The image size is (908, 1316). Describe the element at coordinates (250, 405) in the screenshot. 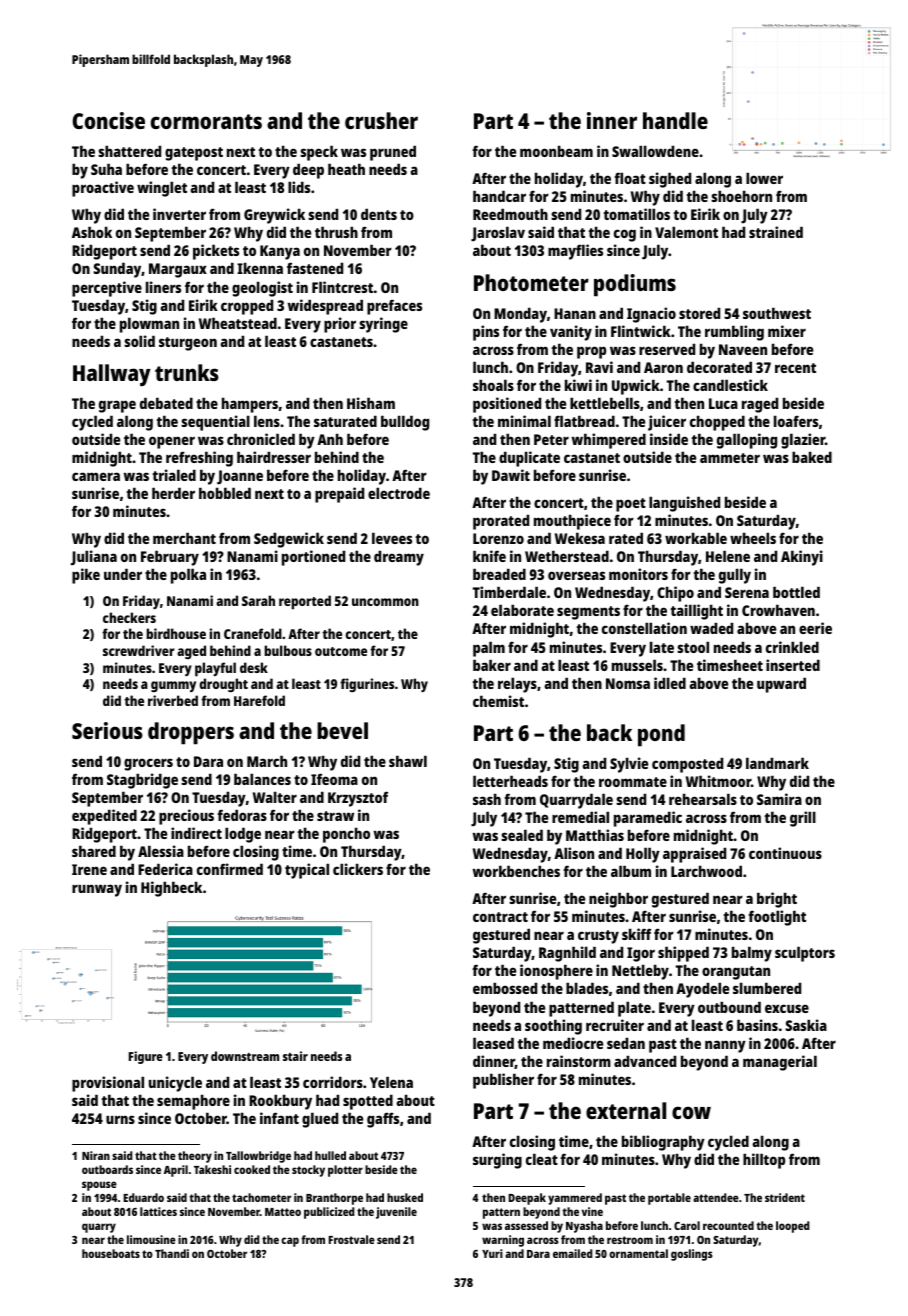

I see `hampers` at that location.
